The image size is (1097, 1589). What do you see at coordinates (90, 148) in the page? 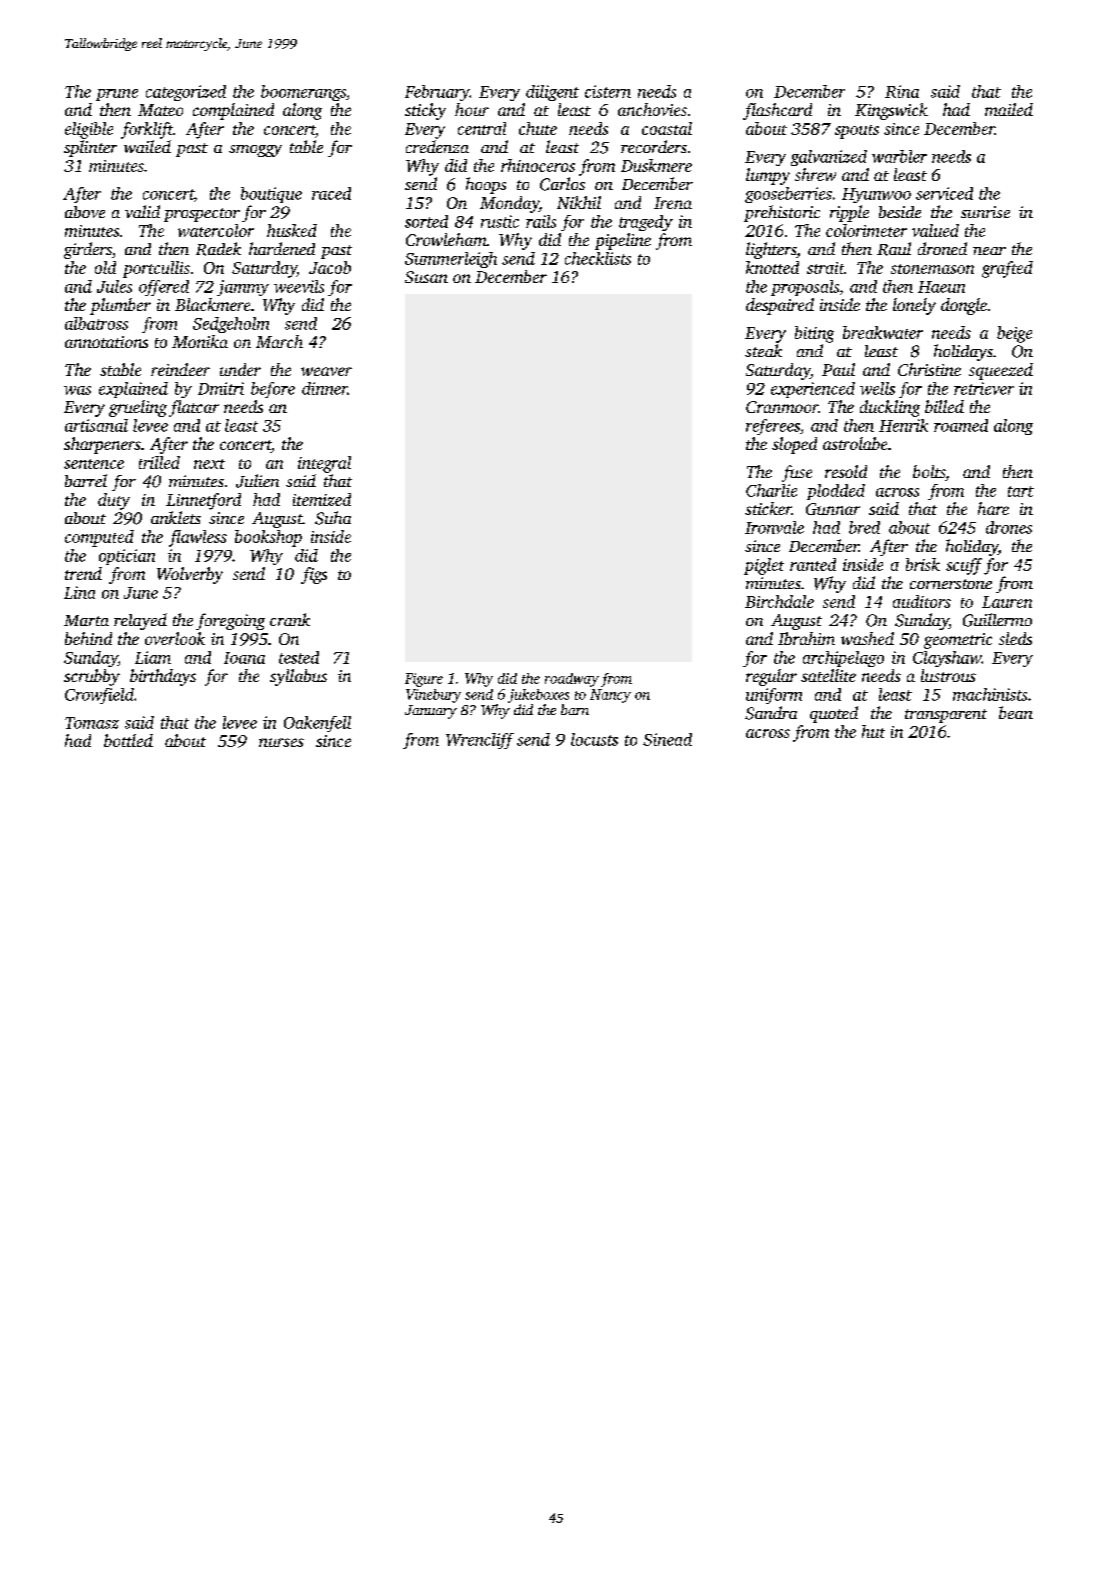
I see `splinter` at bounding box center [90, 148].
